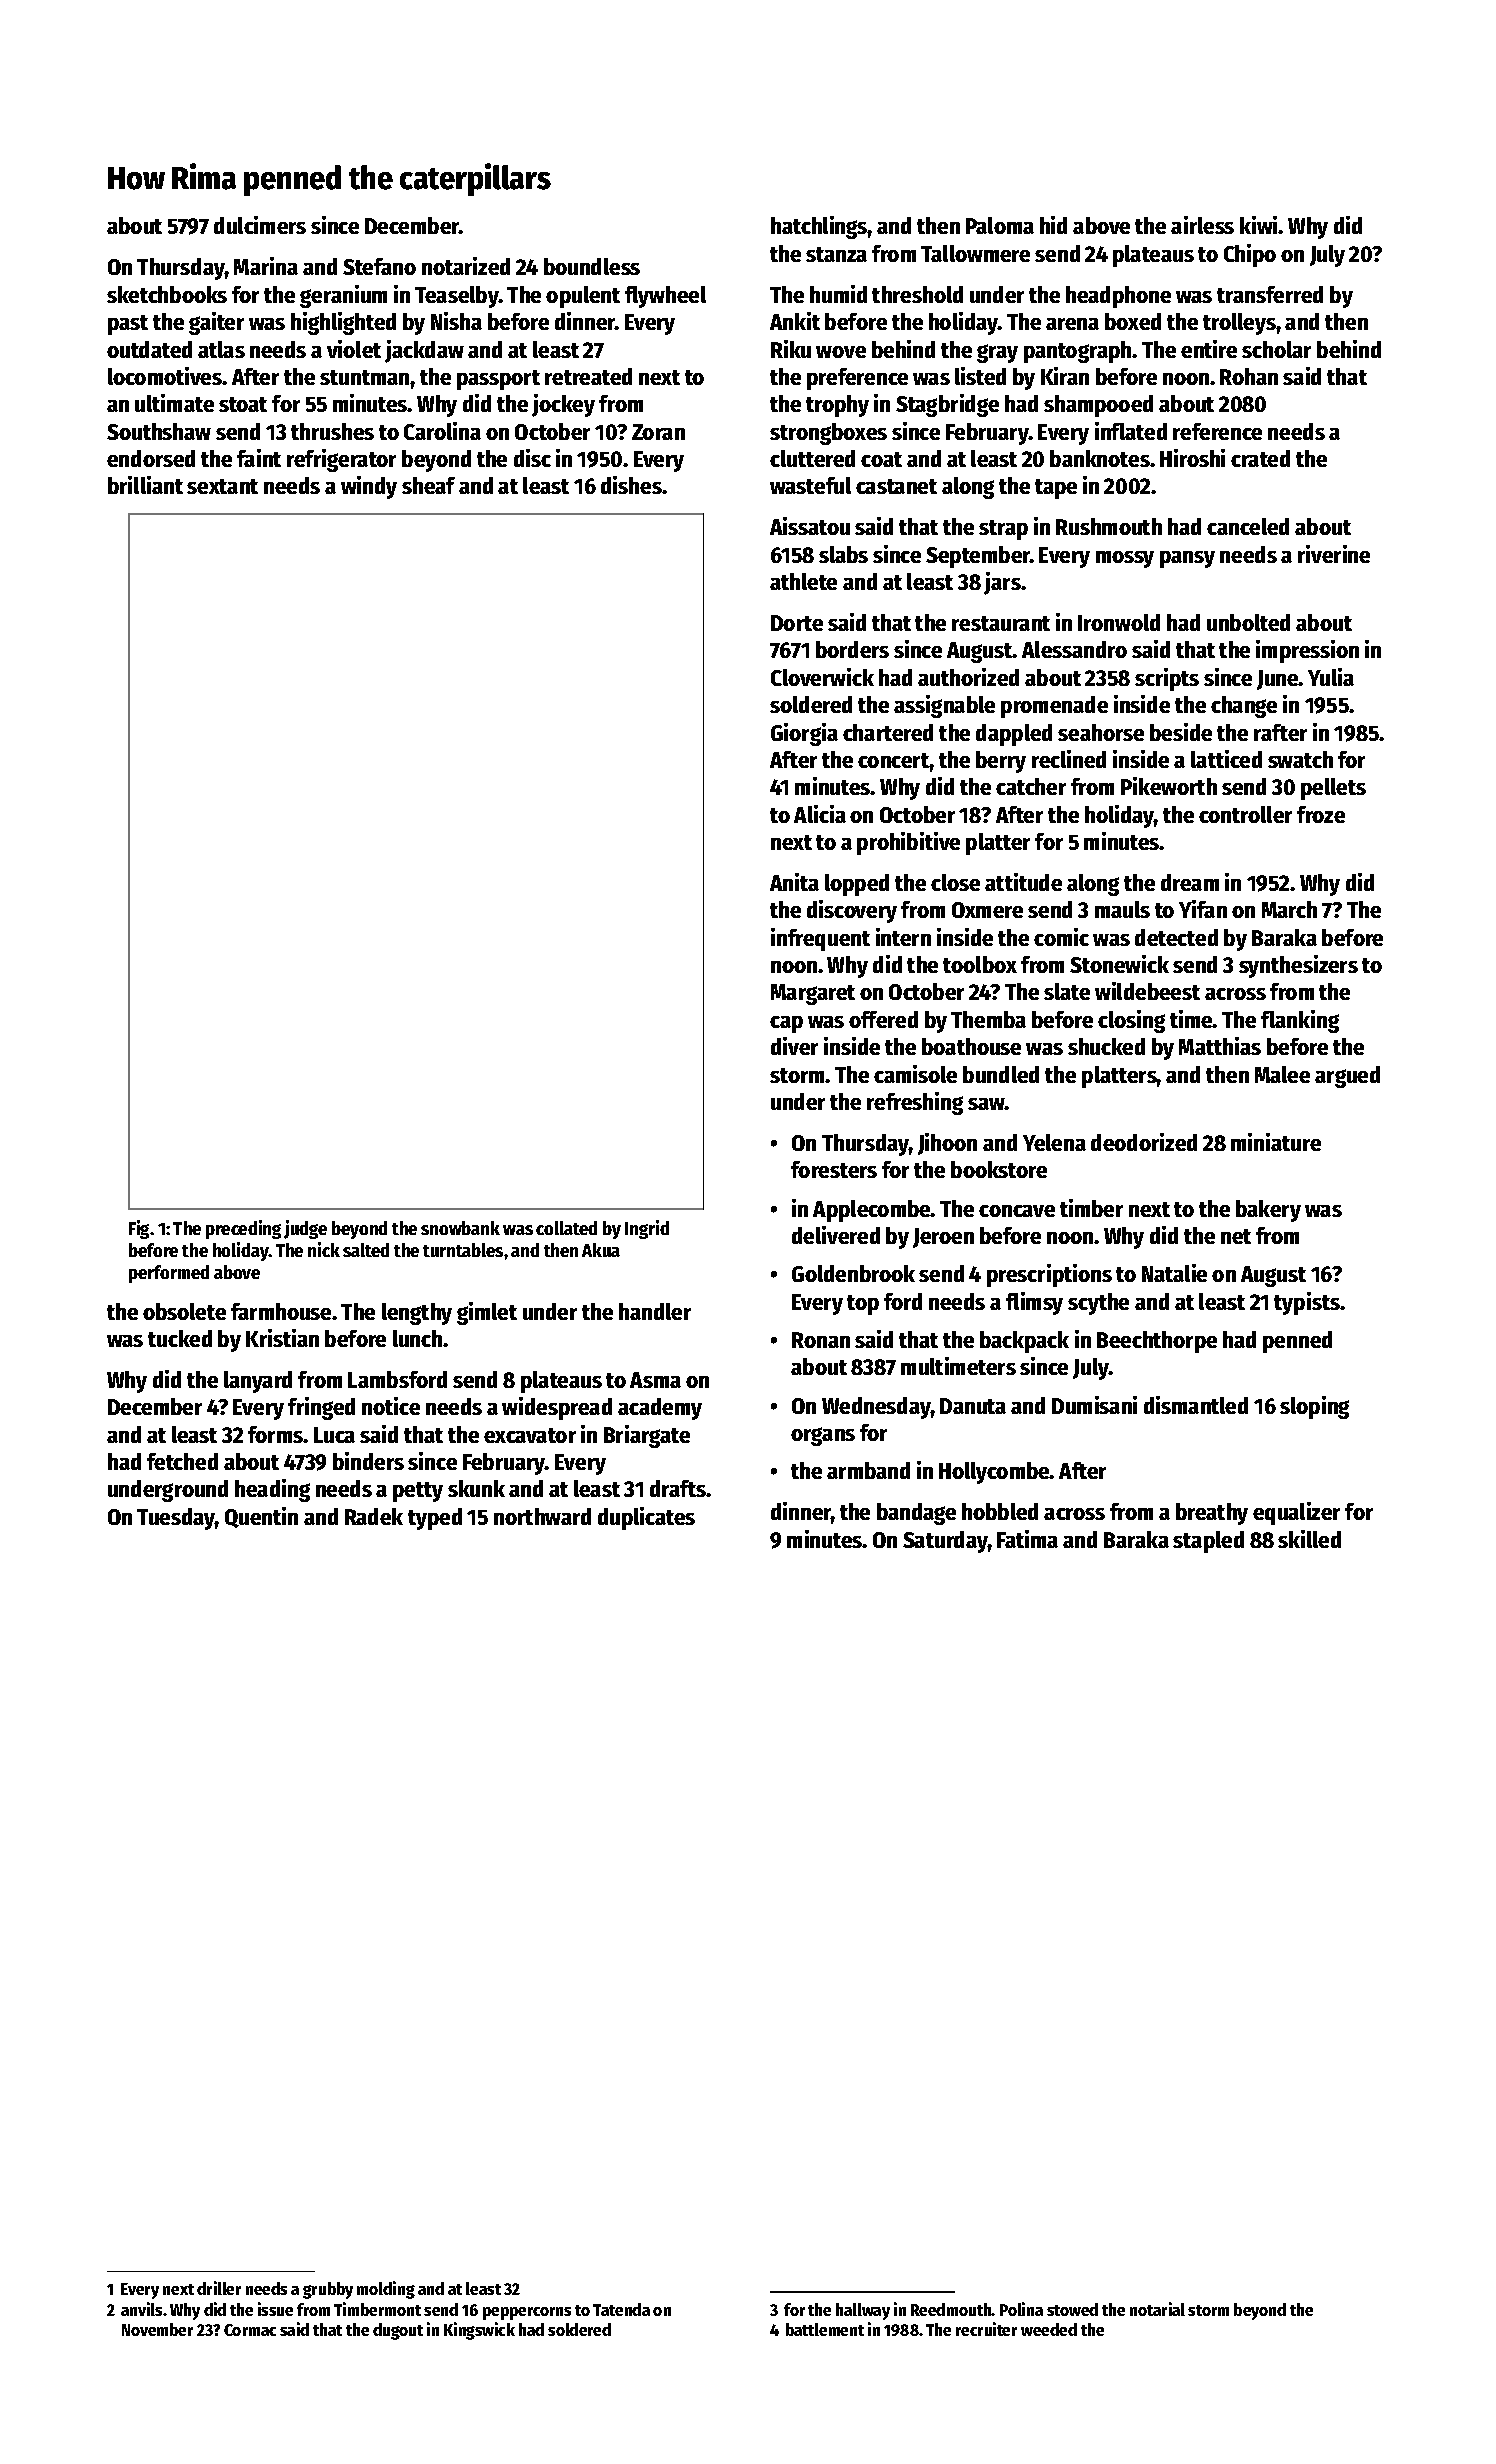  What do you see at coordinates (391, 1406) in the document?
I see `notice` at bounding box center [391, 1406].
